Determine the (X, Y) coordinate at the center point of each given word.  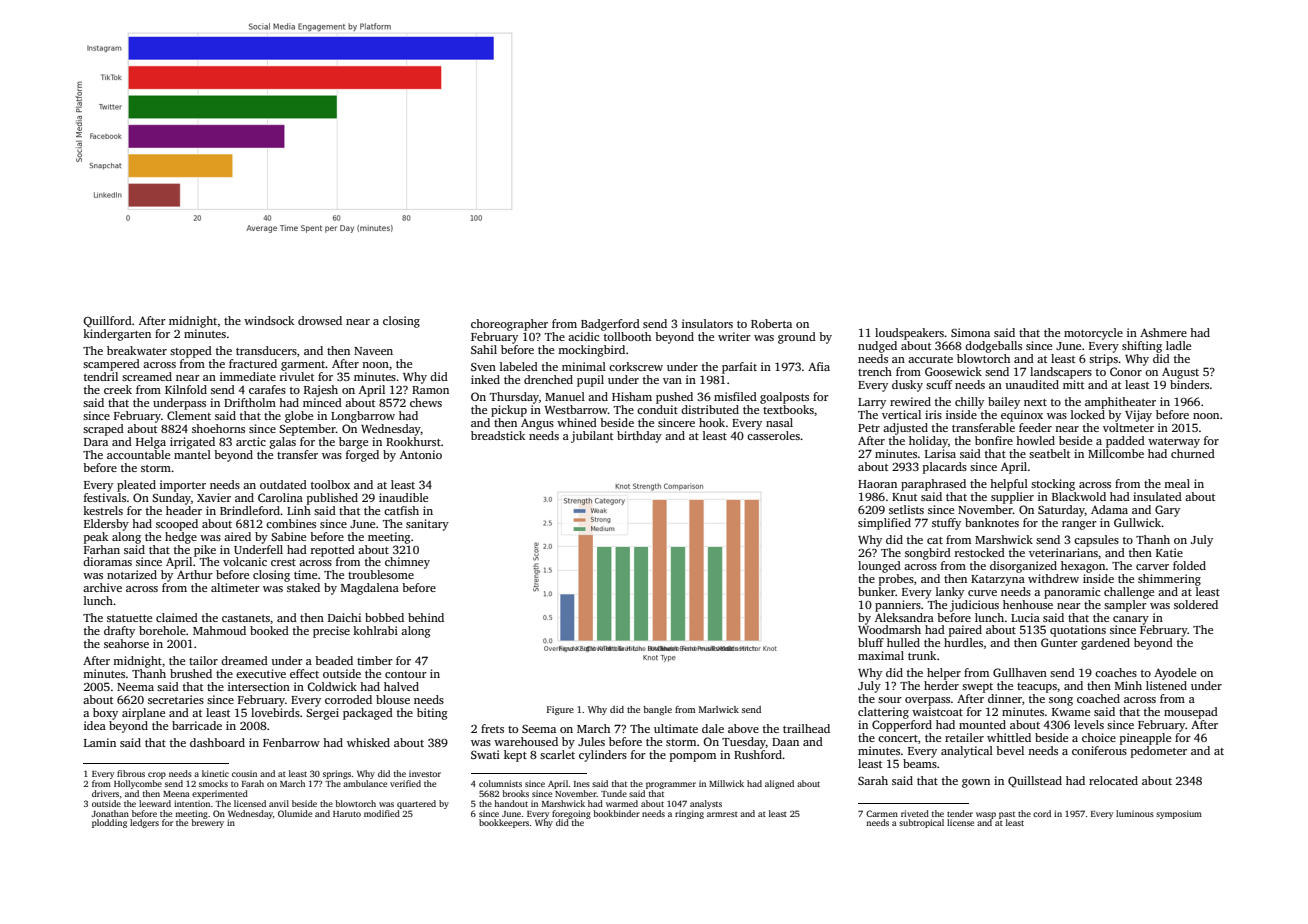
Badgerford (610, 325)
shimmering (1169, 580)
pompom (693, 757)
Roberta (771, 323)
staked (303, 587)
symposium (1179, 814)
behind (426, 617)
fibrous (131, 773)
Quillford (107, 322)
